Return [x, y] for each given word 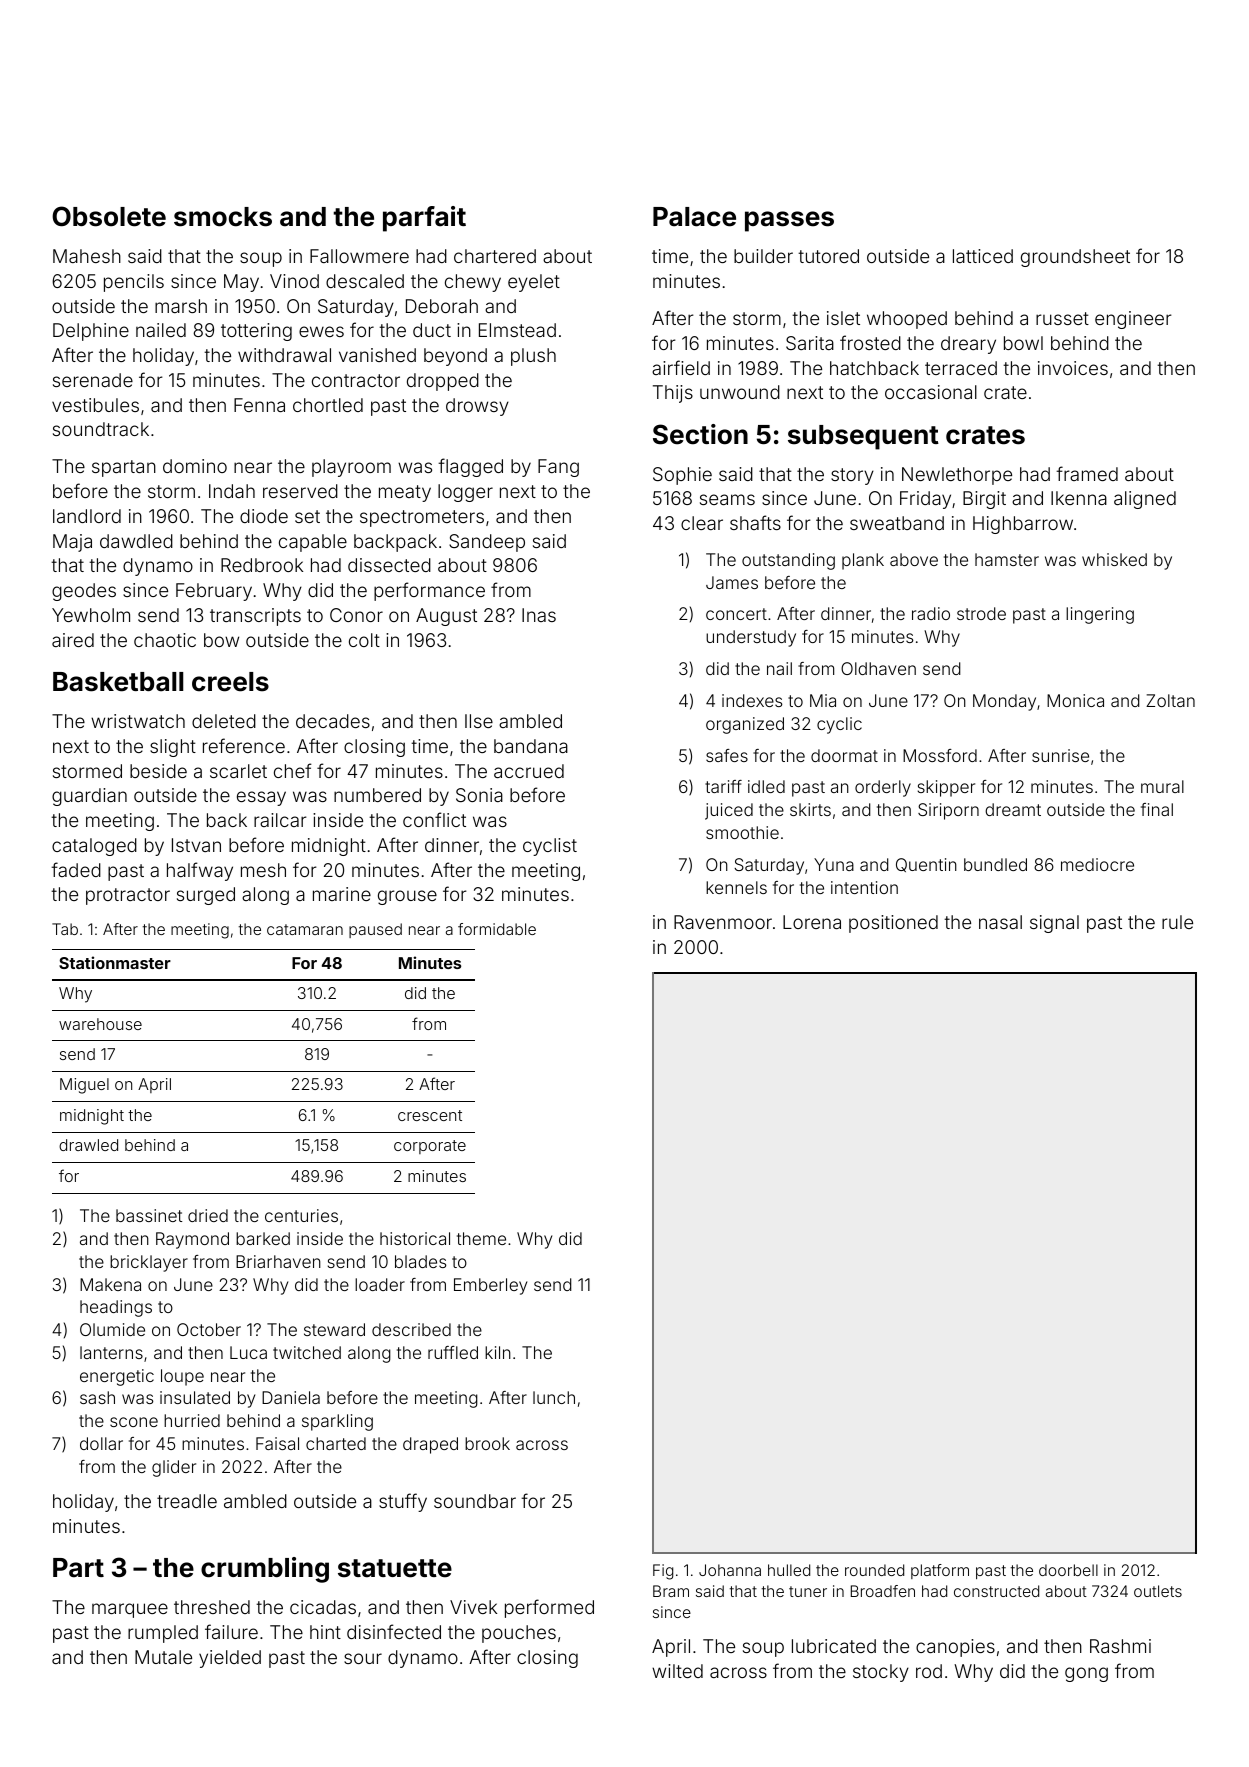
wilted [677, 1671]
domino [195, 466]
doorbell [1068, 1570]
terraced [961, 368]
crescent [430, 1115]
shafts [755, 522]
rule [1177, 922]
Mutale [163, 1657]
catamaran [305, 929]
